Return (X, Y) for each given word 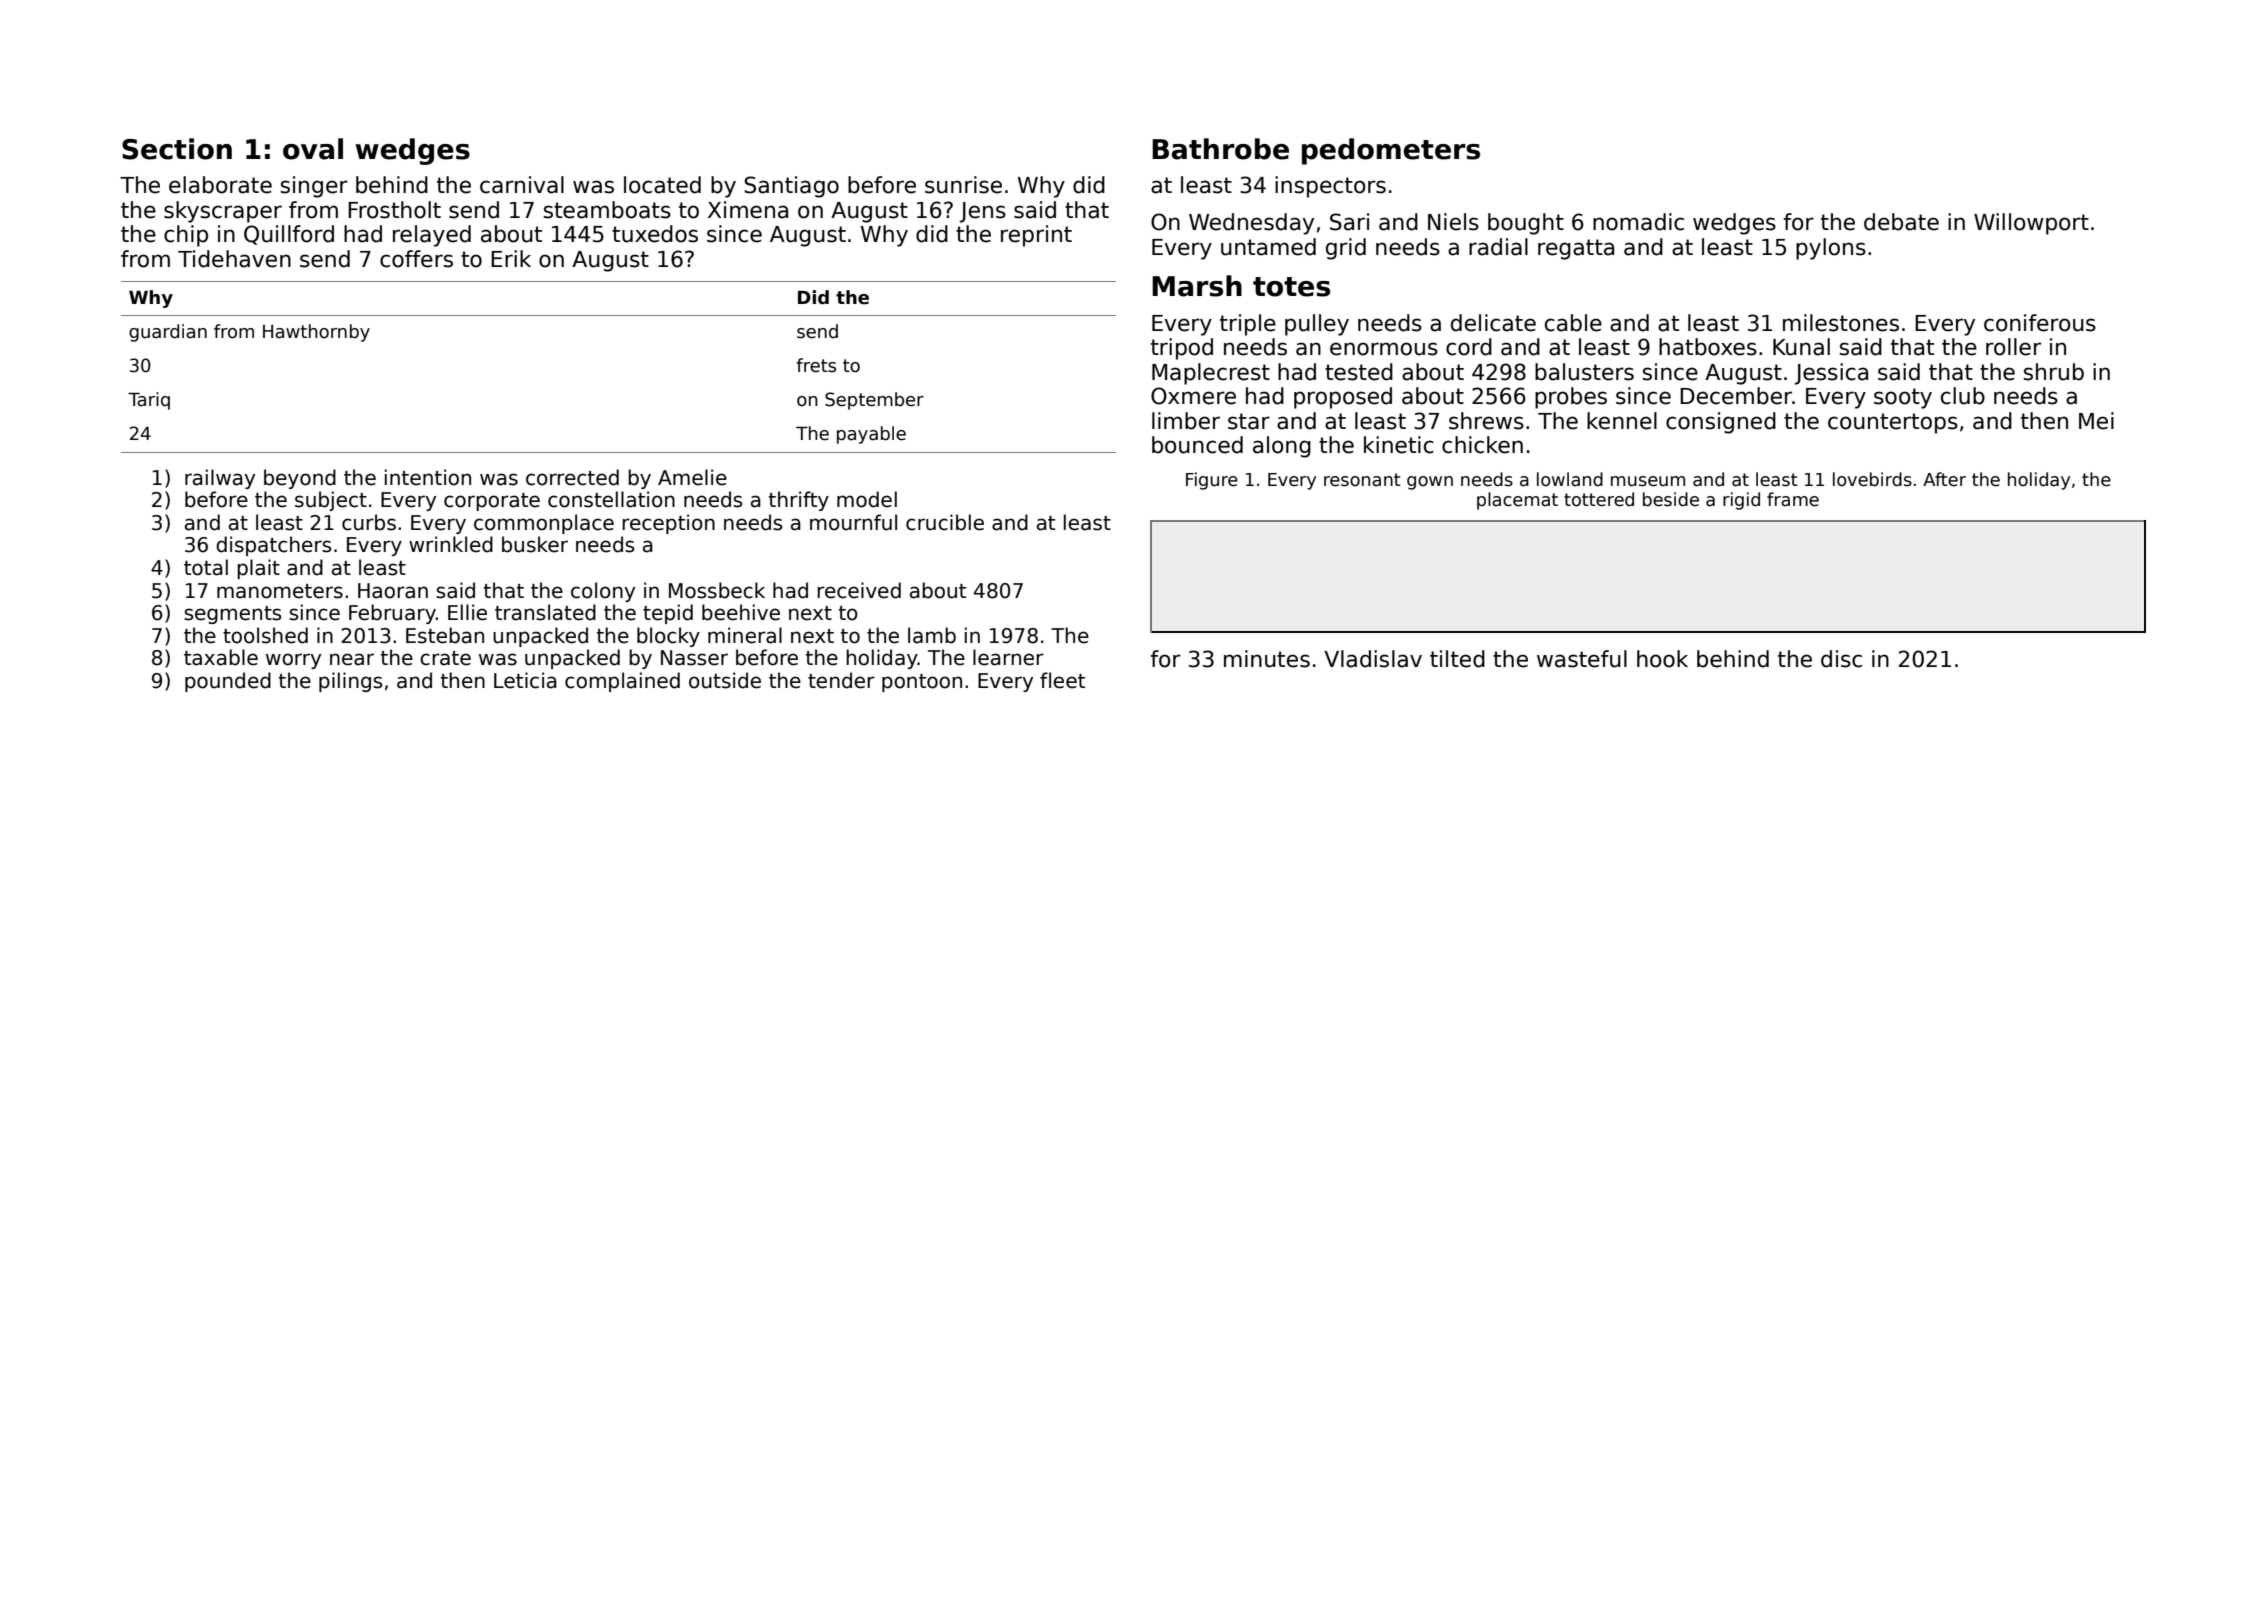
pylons (1831, 249)
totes (1291, 287)
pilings (350, 682)
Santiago (791, 187)
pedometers (1391, 151)
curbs (369, 522)
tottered (1599, 499)
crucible (945, 522)
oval (313, 149)
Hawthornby (316, 333)
